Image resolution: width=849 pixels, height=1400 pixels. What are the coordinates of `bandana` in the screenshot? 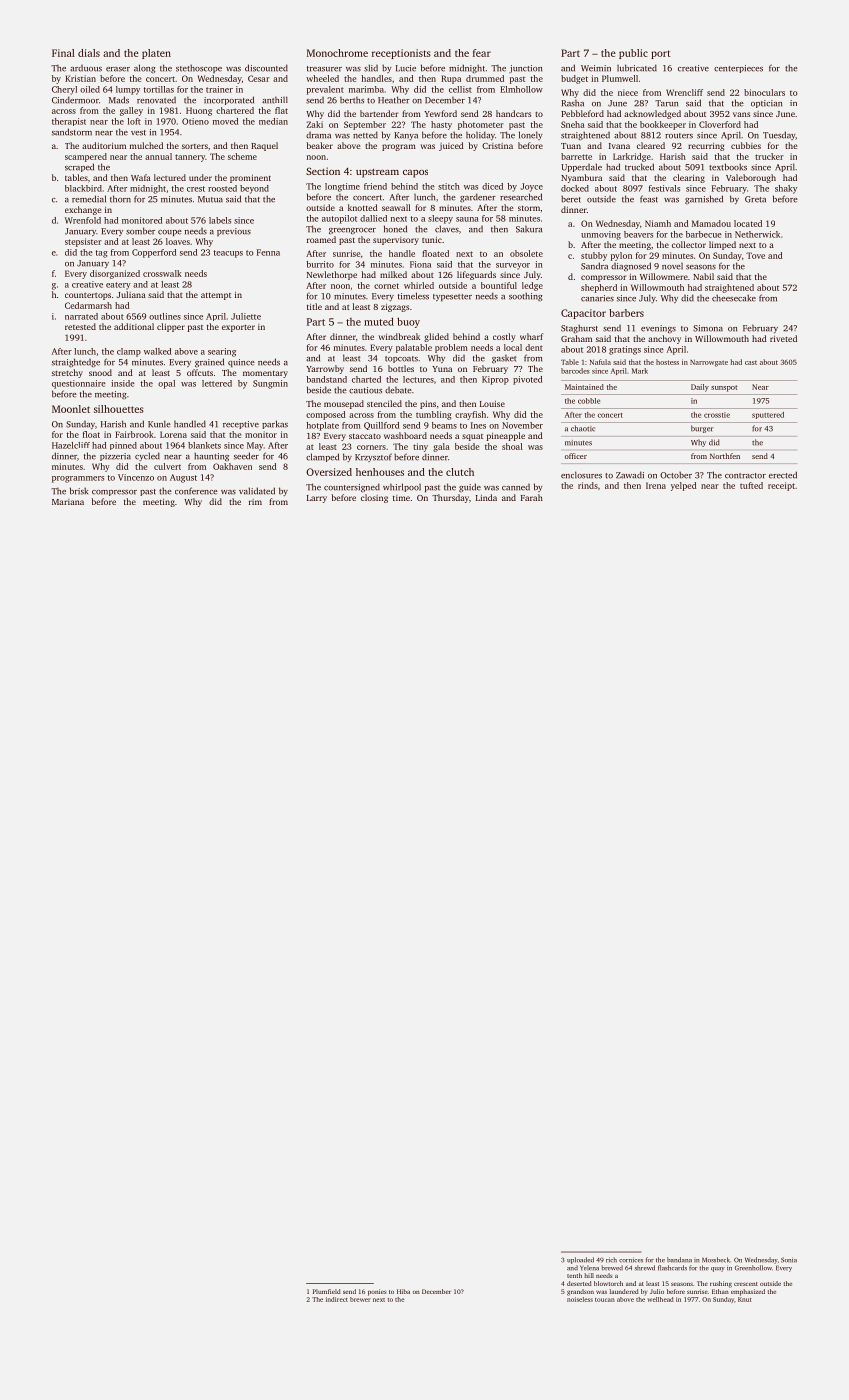 It's located at (679, 1259).
